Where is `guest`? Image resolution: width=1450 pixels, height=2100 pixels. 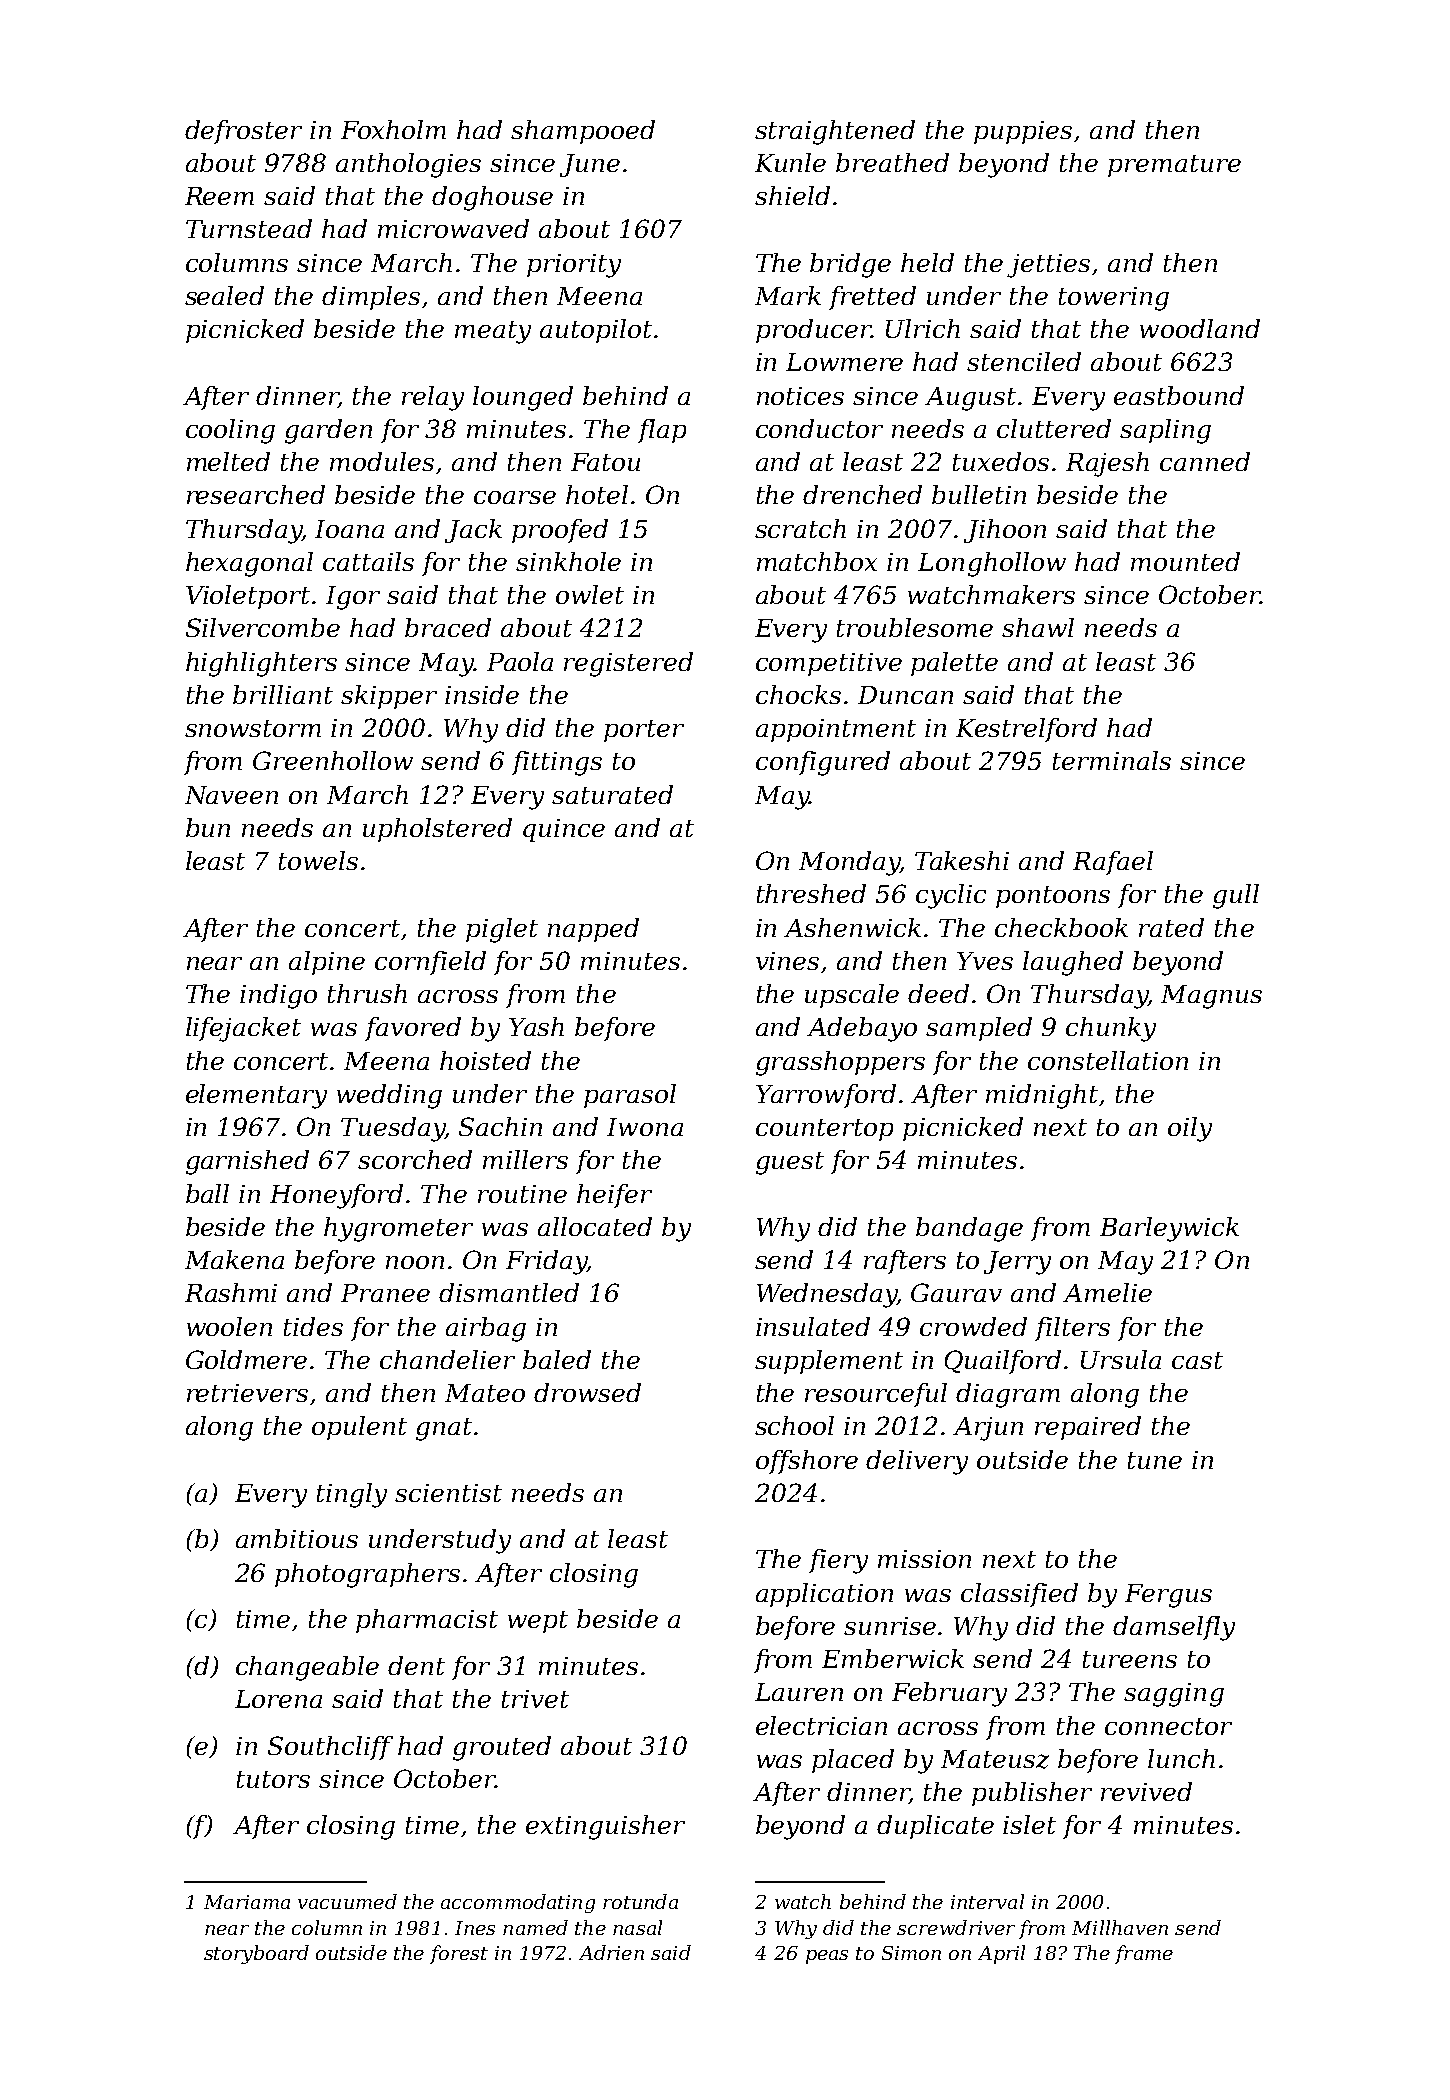
guest is located at coordinates (790, 1163).
